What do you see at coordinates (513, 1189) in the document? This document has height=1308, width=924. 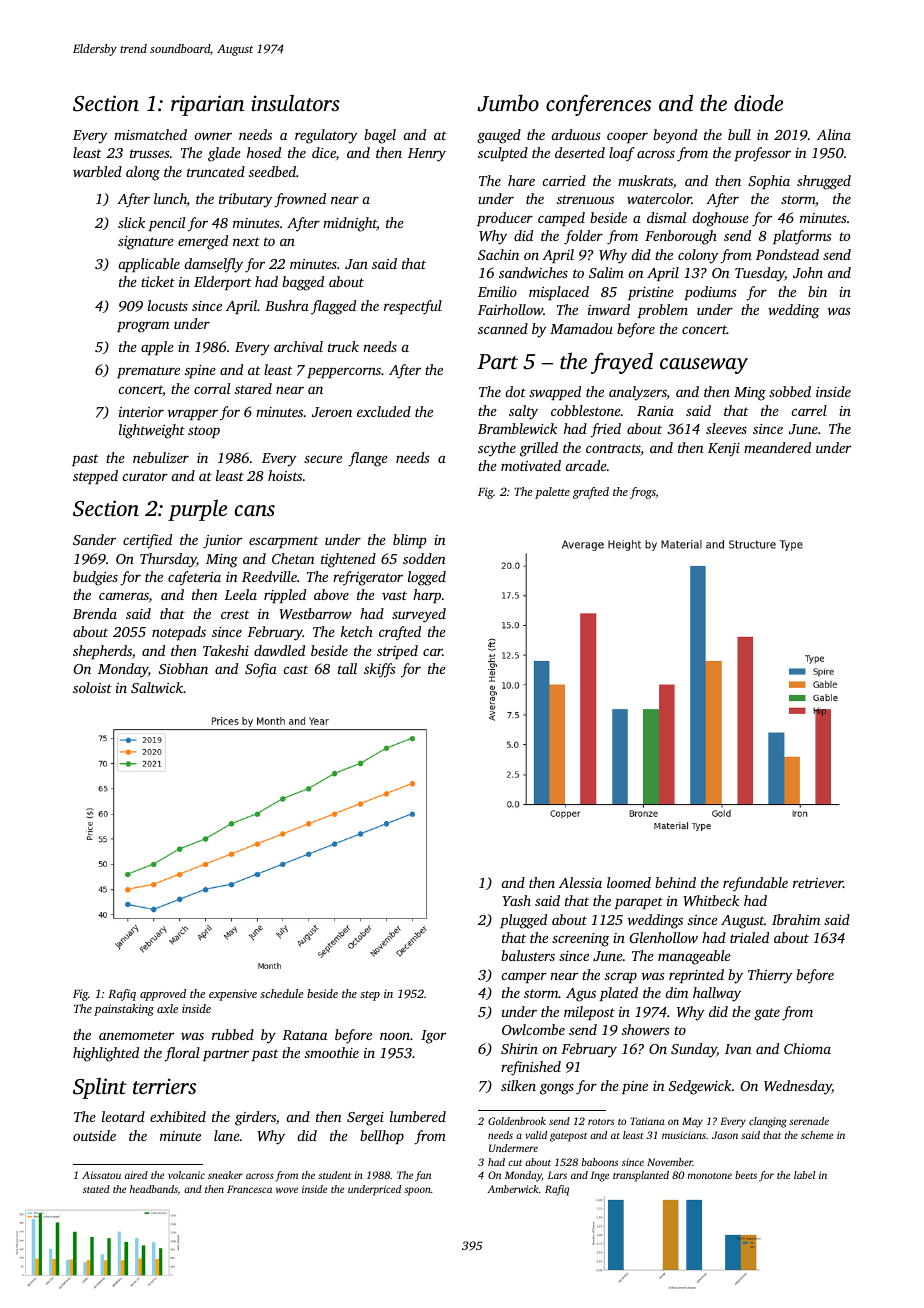 I see `Amberwick` at bounding box center [513, 1189].
